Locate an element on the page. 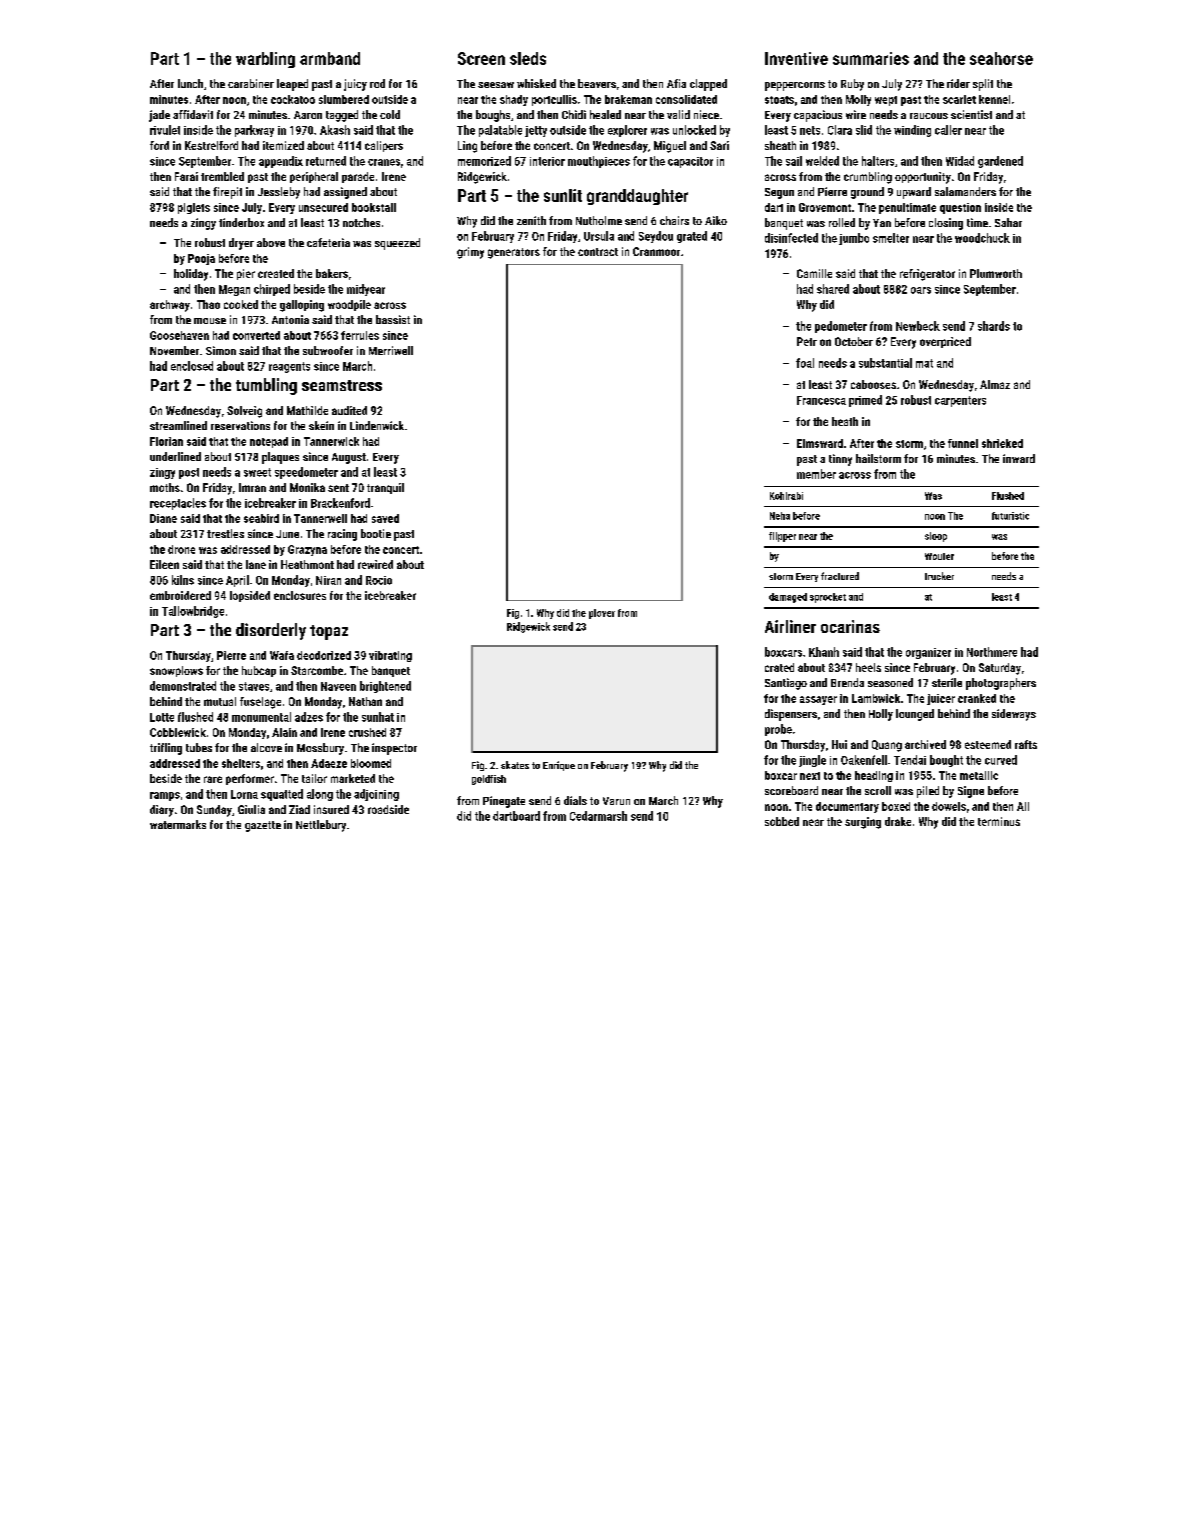 This page has height=1539, width=1189. Aiko is located at coordinates (716, 220).
